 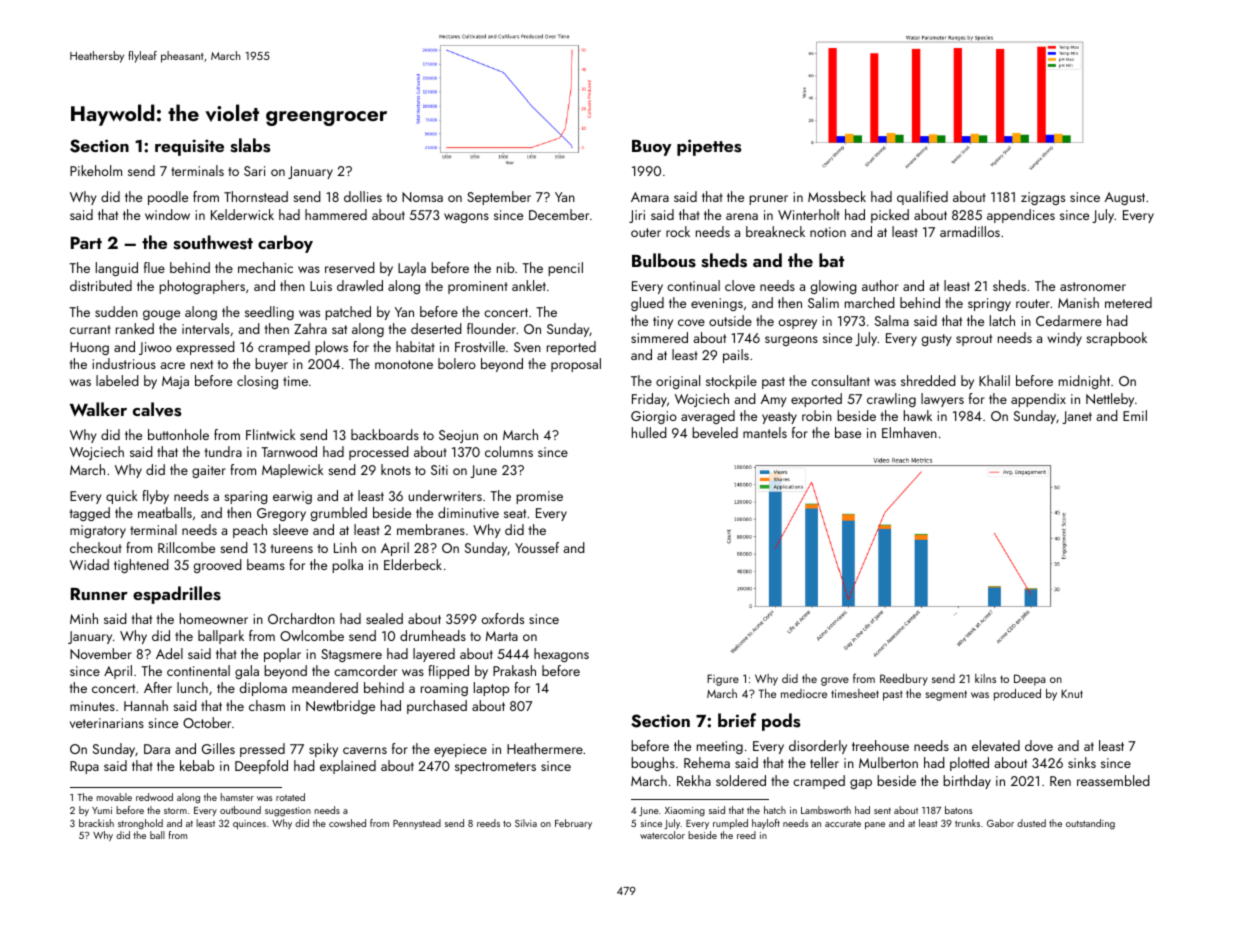 What do you see at coordinates (561, 655) in the document?
I see `hexagons` at bounding box center [561, 655].
